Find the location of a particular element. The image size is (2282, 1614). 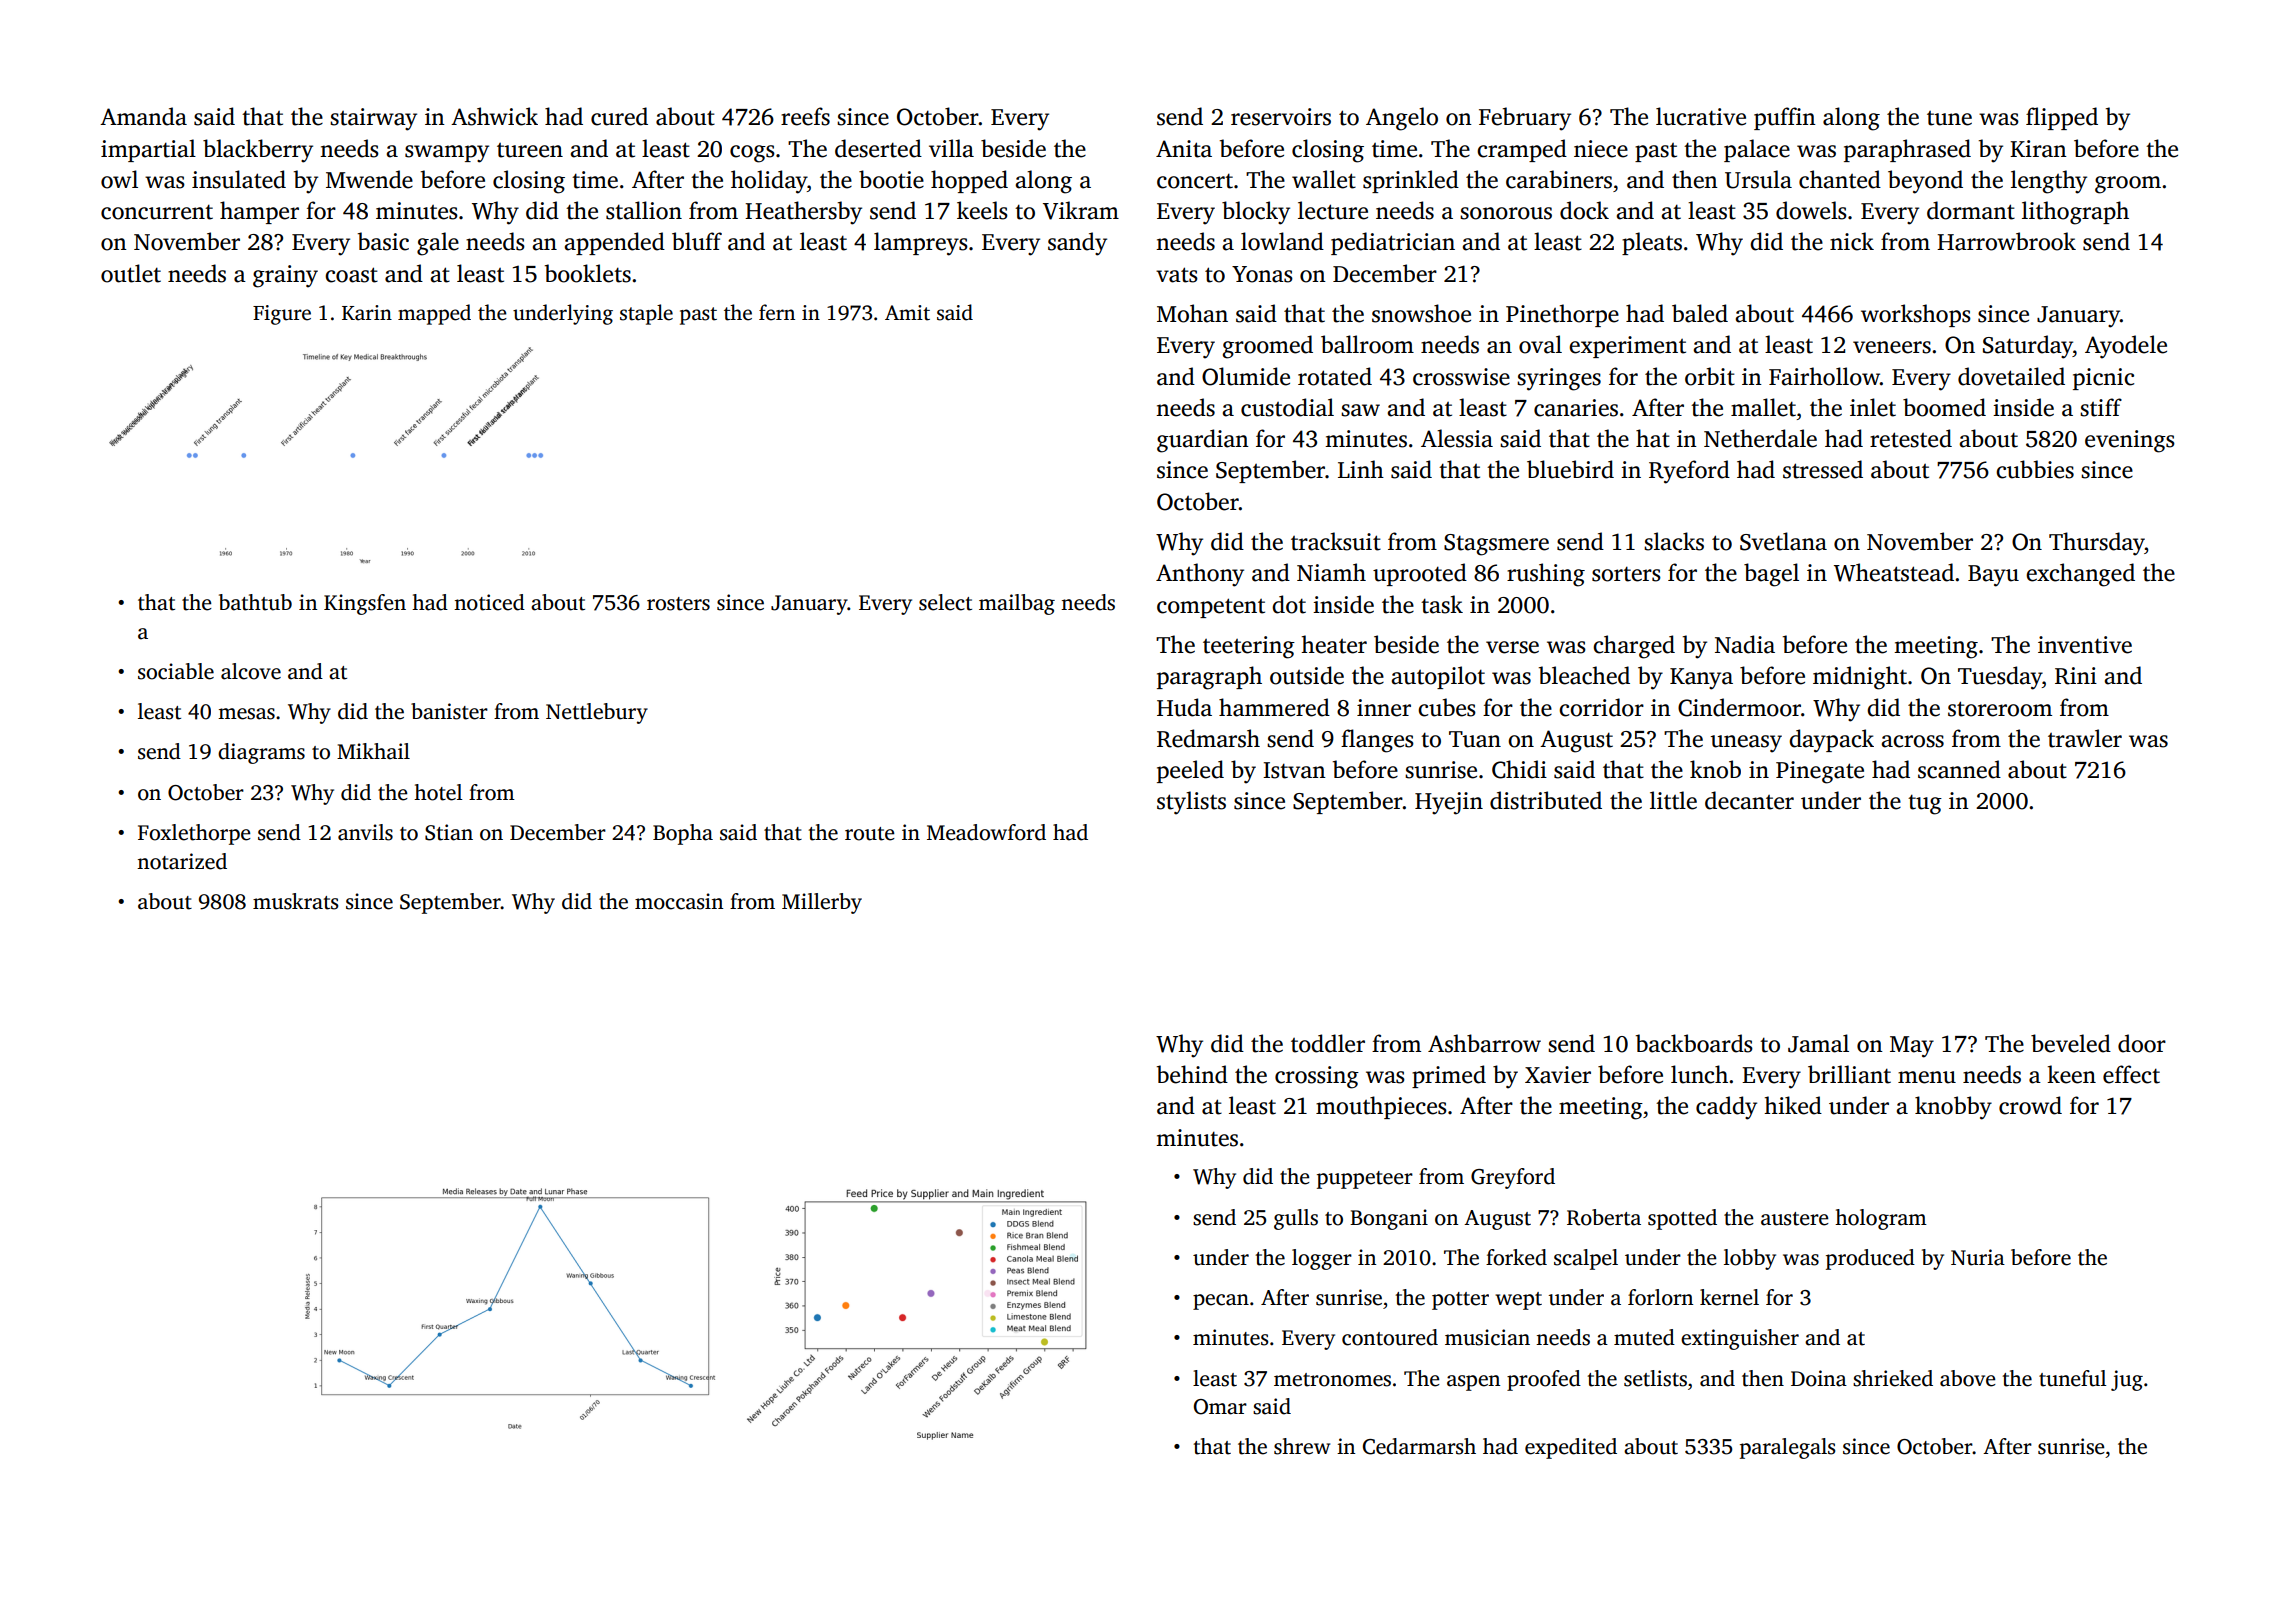

chanted is located at coordinates (1840, 179).
